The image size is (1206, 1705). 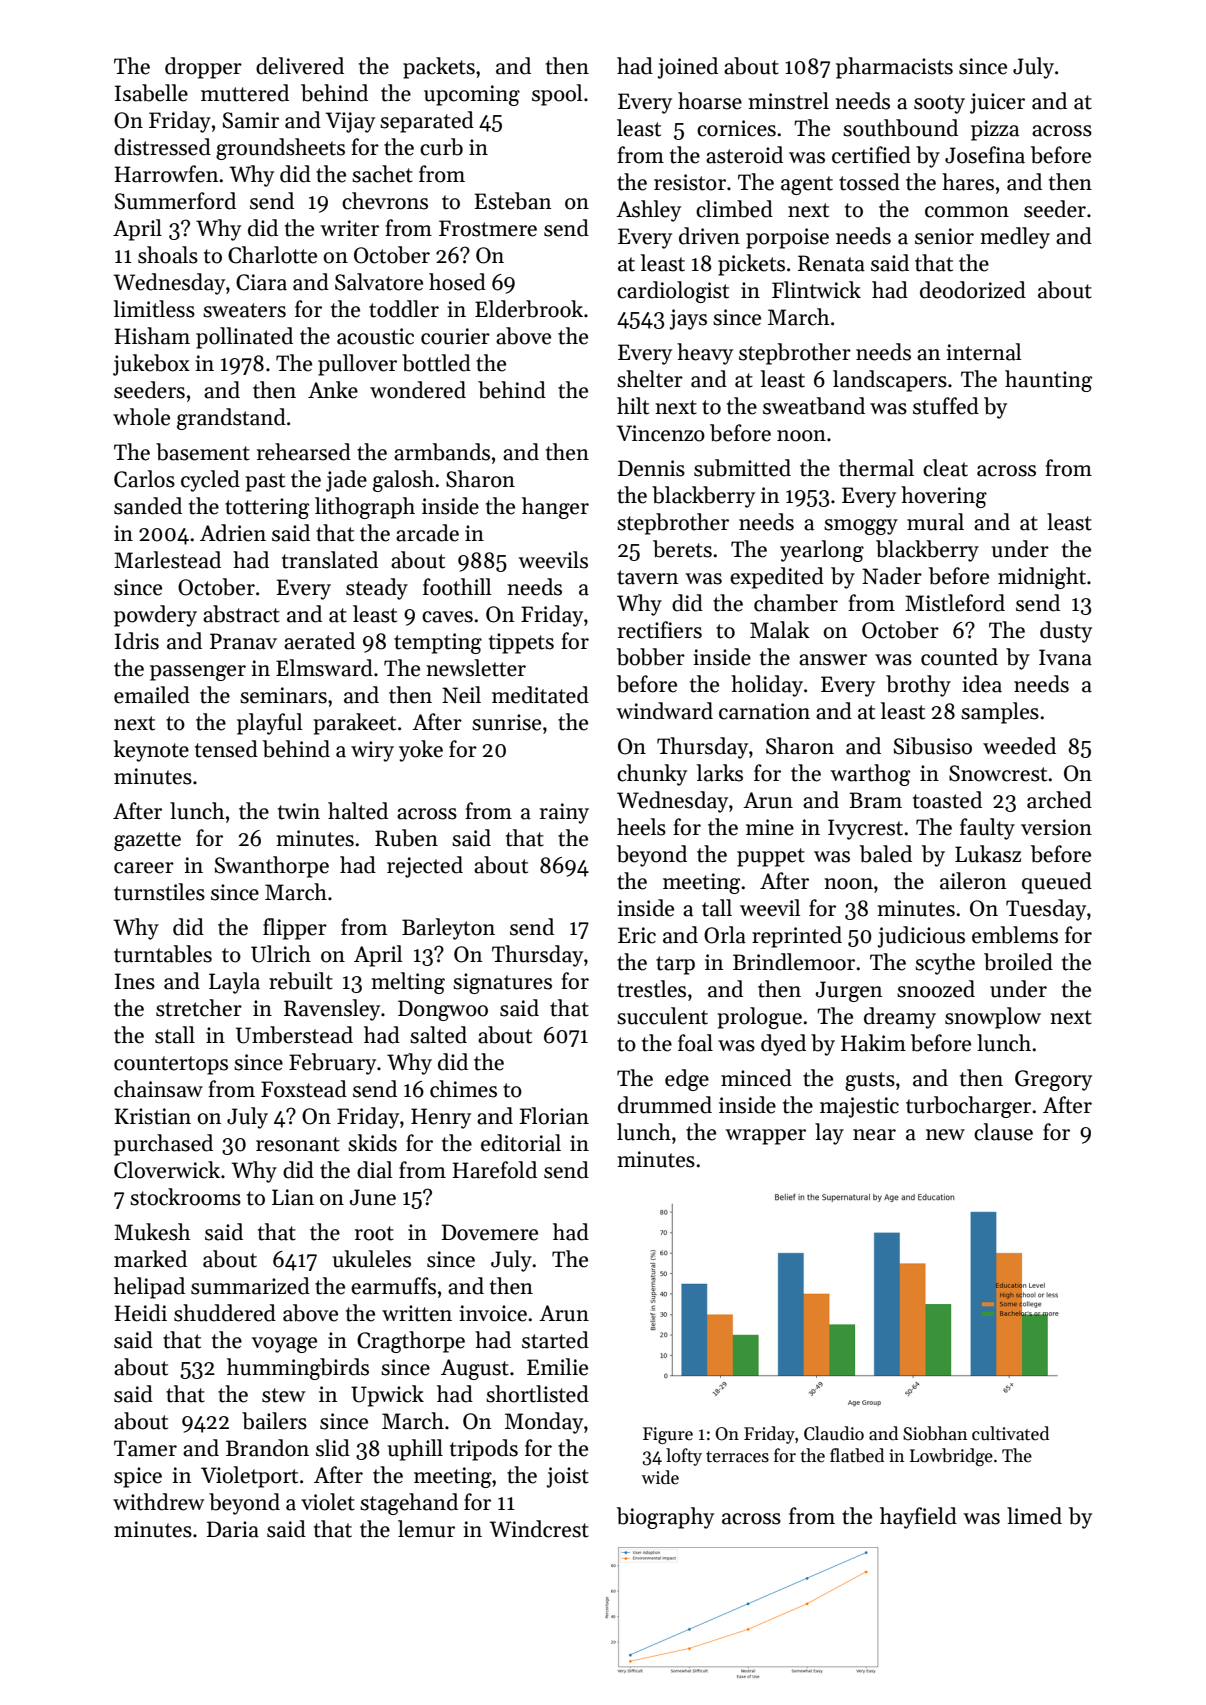 I want to click on armbands, so click(x=442, y=452).
